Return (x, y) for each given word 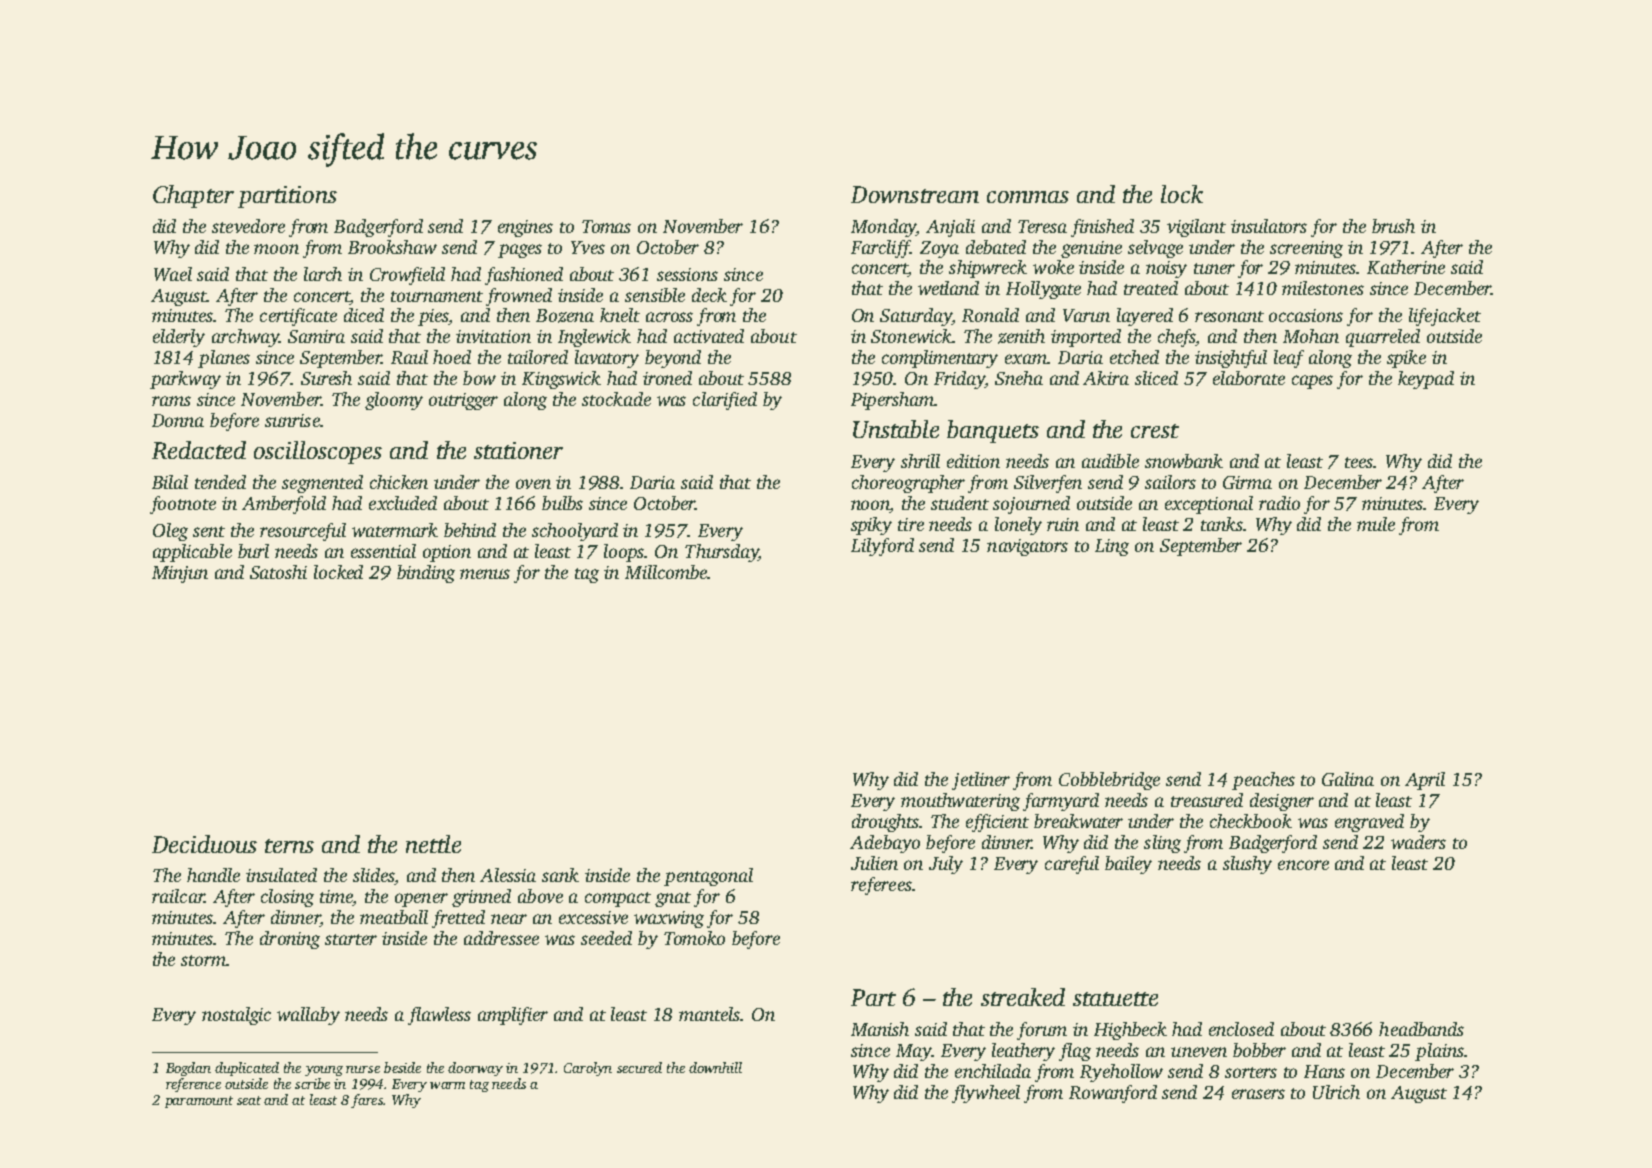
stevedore (248, 226)
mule (1376, 524)
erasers (1258, 1094)
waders (1418, 842)
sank (560, 875)
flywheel (986, 1094)
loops (624, 553)
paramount (199, 1102)
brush (1393, 226)
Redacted (199, 450)
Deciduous (204, 844)
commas (1028, 197)
